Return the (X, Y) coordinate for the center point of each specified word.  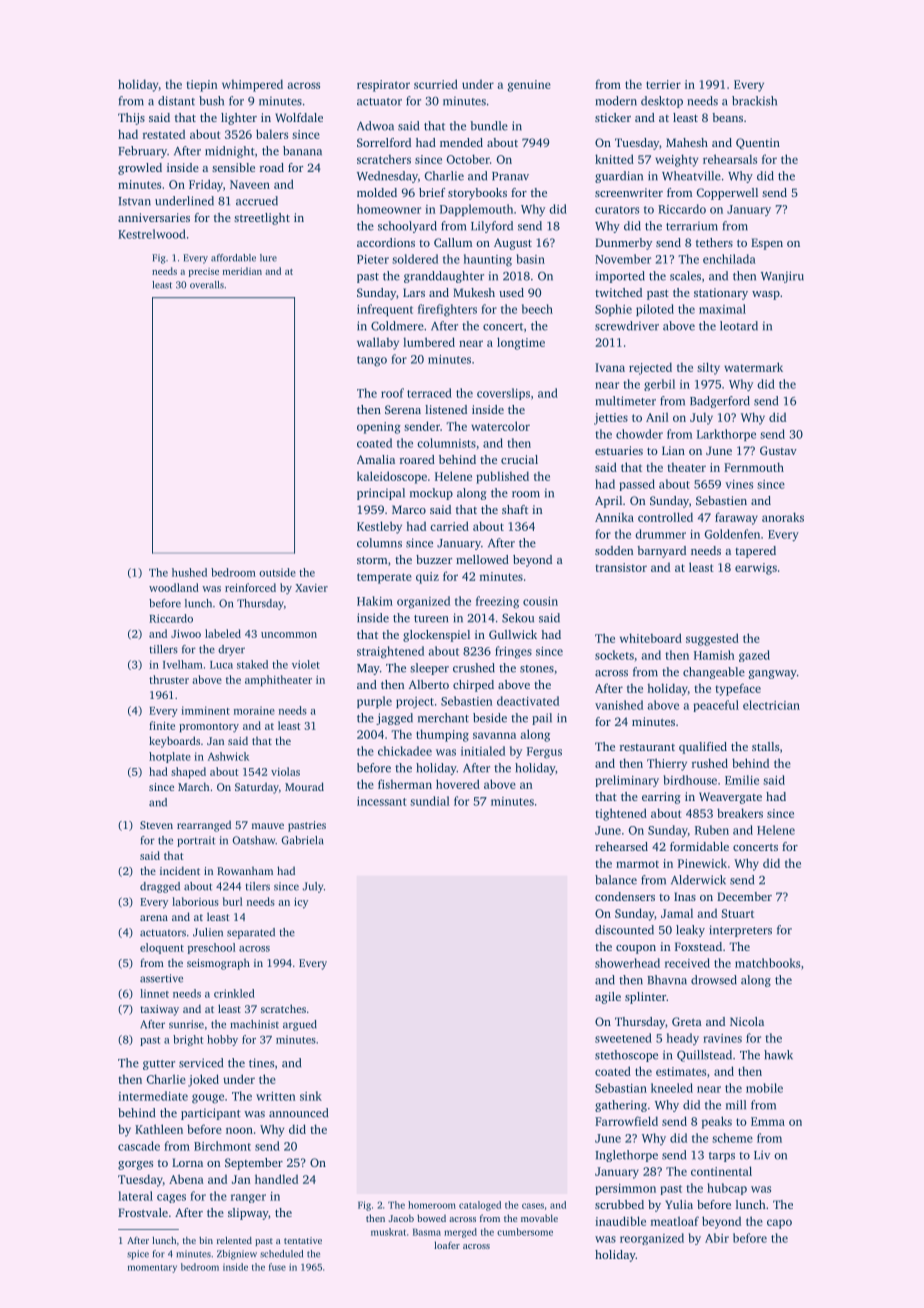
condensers (625, 896)
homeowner (389, 209)
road (272, 167)
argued (300, 1025)
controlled (665, 517)
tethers (714, 242)
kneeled (672, 1088)
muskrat (388, 1232)
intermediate (153, 1096)
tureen (431, 619)
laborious (195, 901)
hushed (189, 572)
